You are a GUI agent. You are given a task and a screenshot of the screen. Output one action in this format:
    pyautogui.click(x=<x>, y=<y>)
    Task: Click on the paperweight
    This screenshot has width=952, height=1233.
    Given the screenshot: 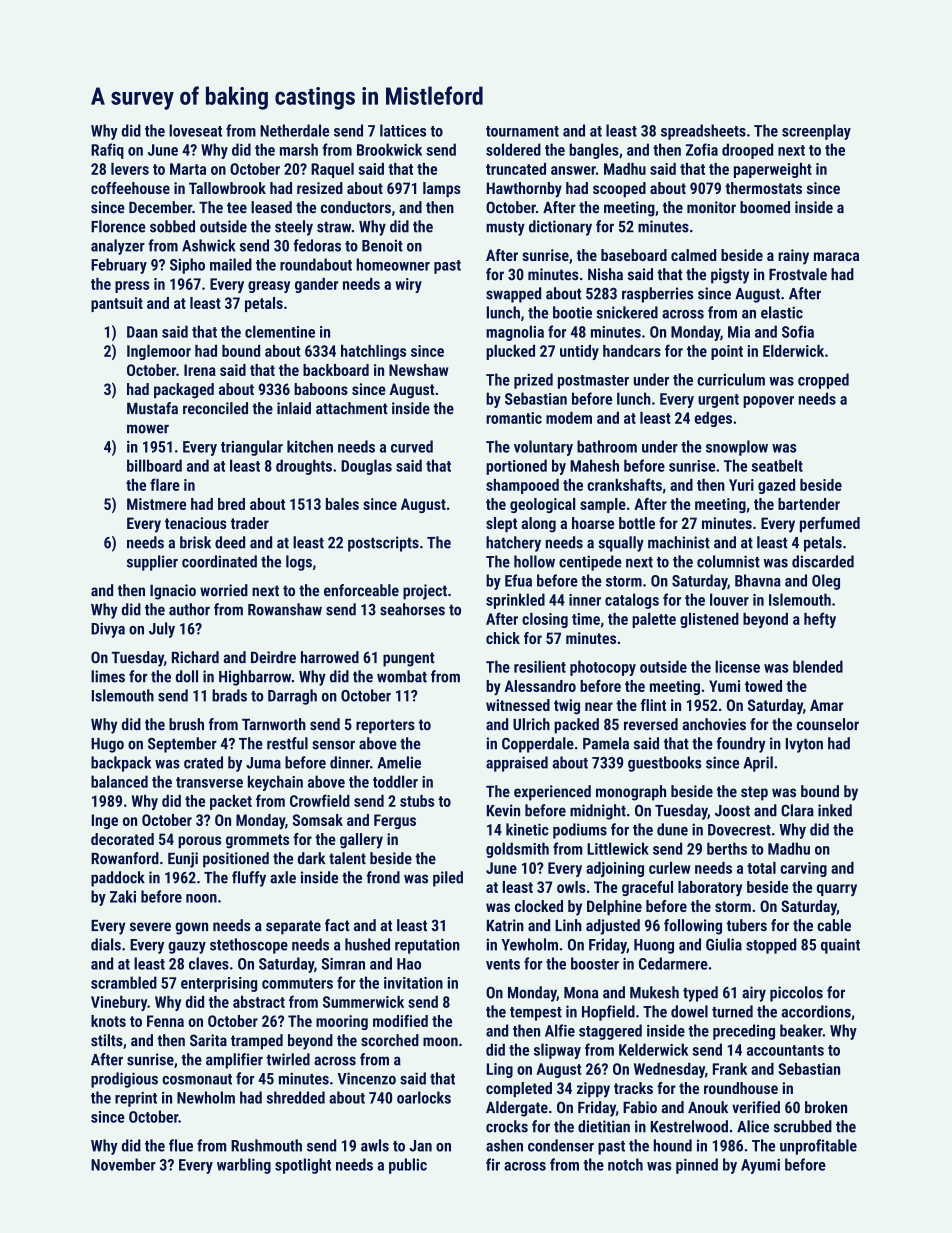 What is the action you would take?
    pyautogui.click(x=773, y=170)
